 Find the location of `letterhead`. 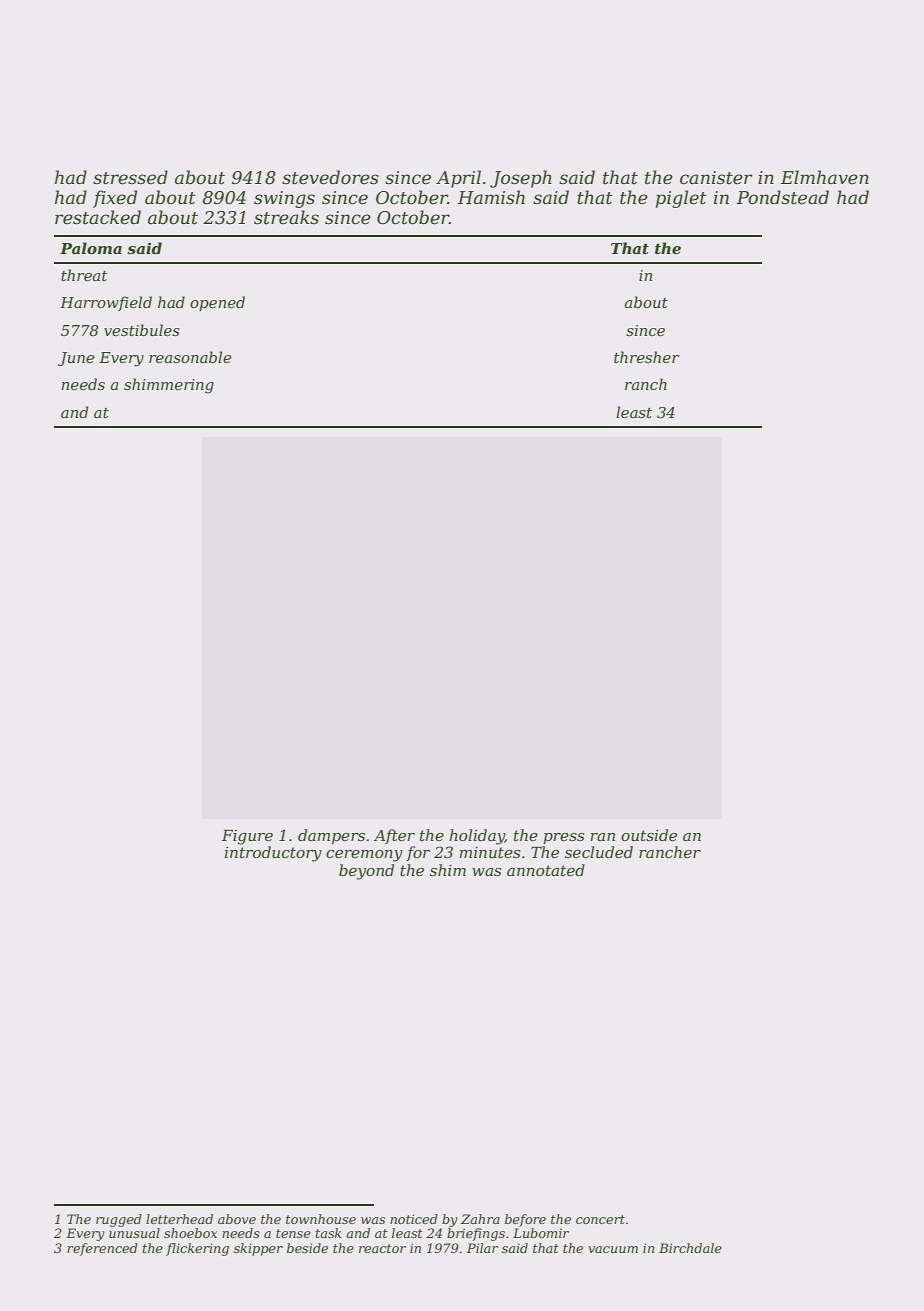

letterhead is located at coordinates (179, 1219).
